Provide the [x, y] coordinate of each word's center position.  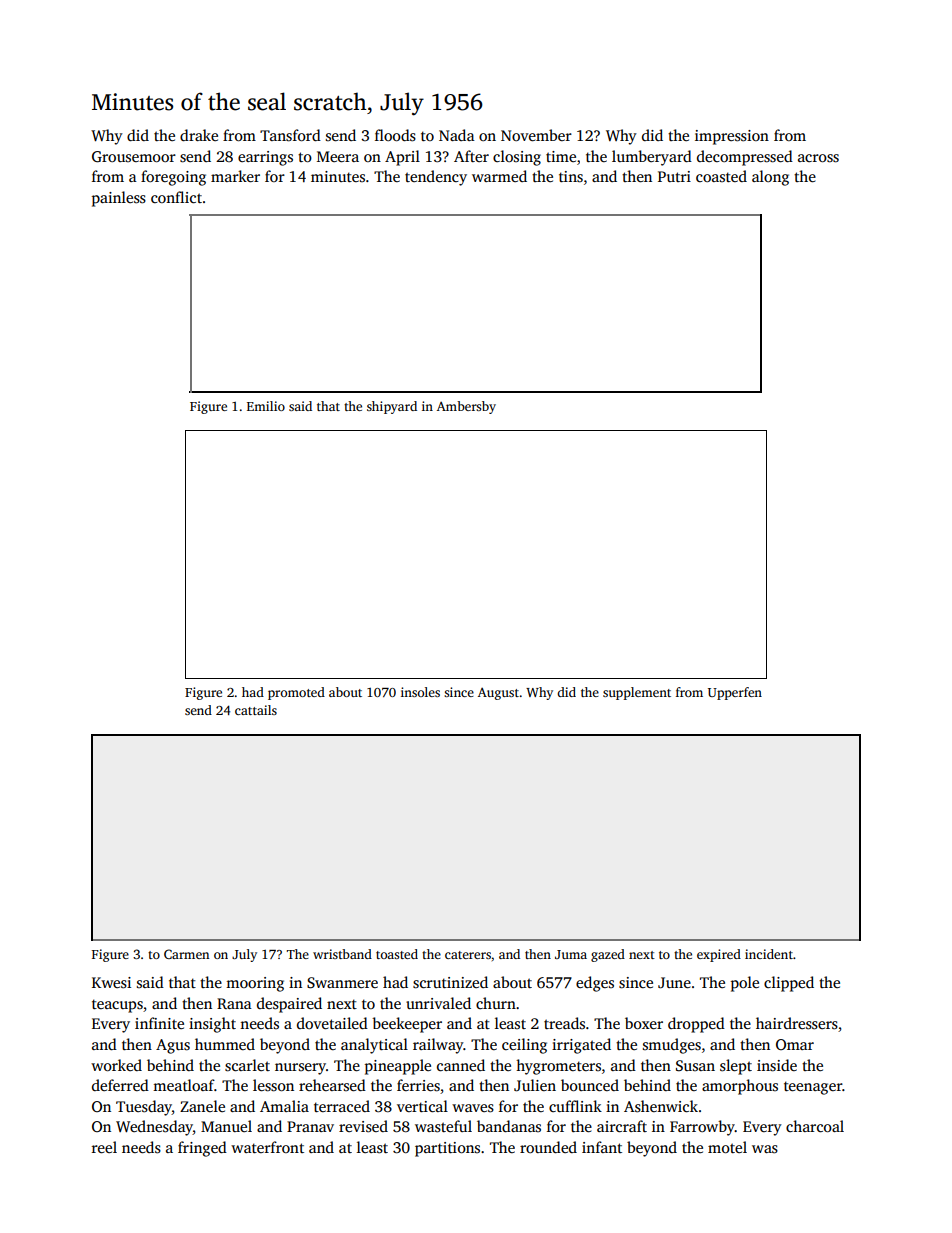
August [498, 694]
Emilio [266, 406]
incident [769, 954]
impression [732, 137]
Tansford [290, 135]
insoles [420, 692]
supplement [637, 693]
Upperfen [735, 693]
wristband [342, 954]
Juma [571, 954]
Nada [457, 135]
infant [602, 1147]
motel [727, 1147]
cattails [256, 710]
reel [104, 1147]
